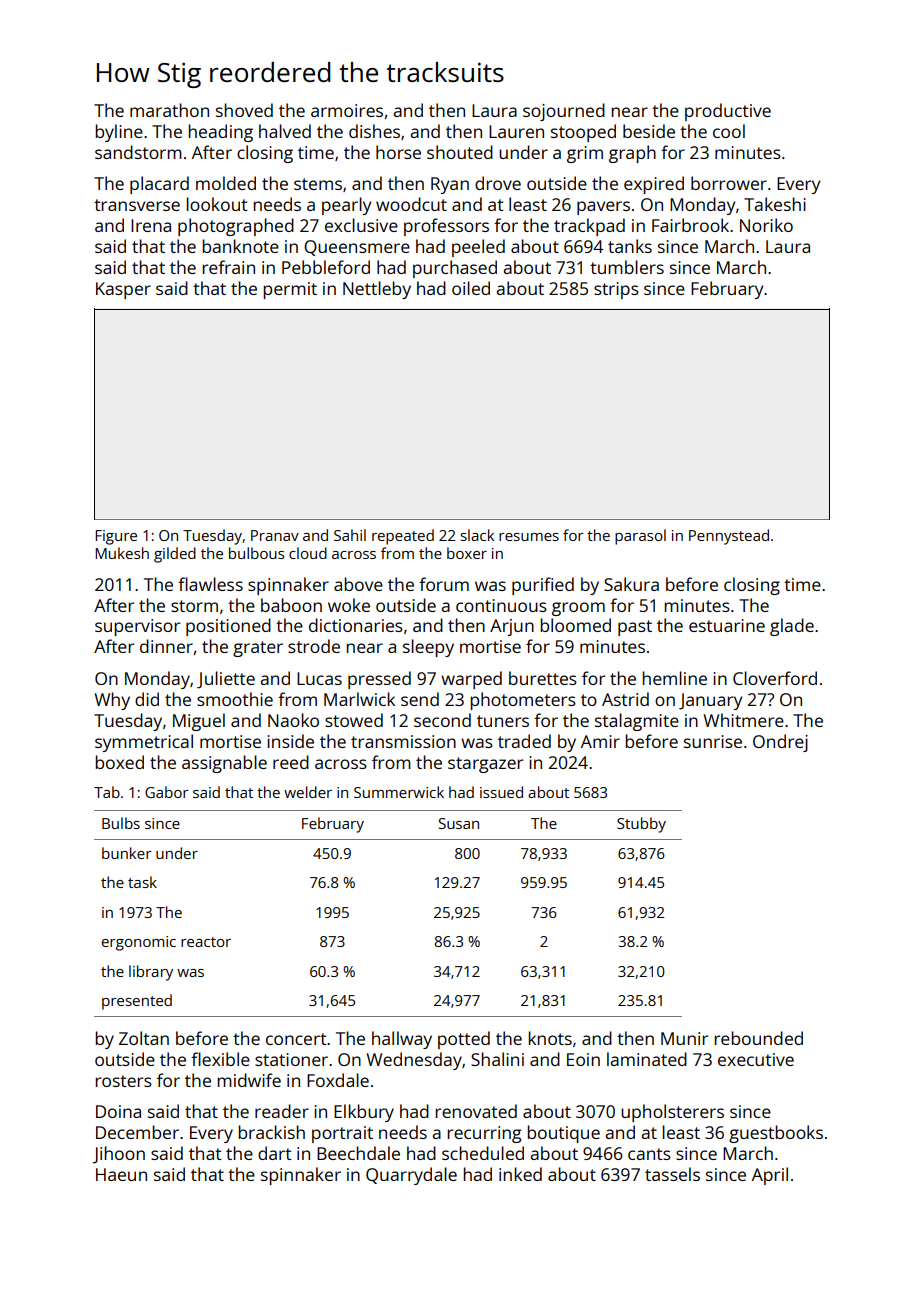  I want to click on smoothie, so click(235, 699).
